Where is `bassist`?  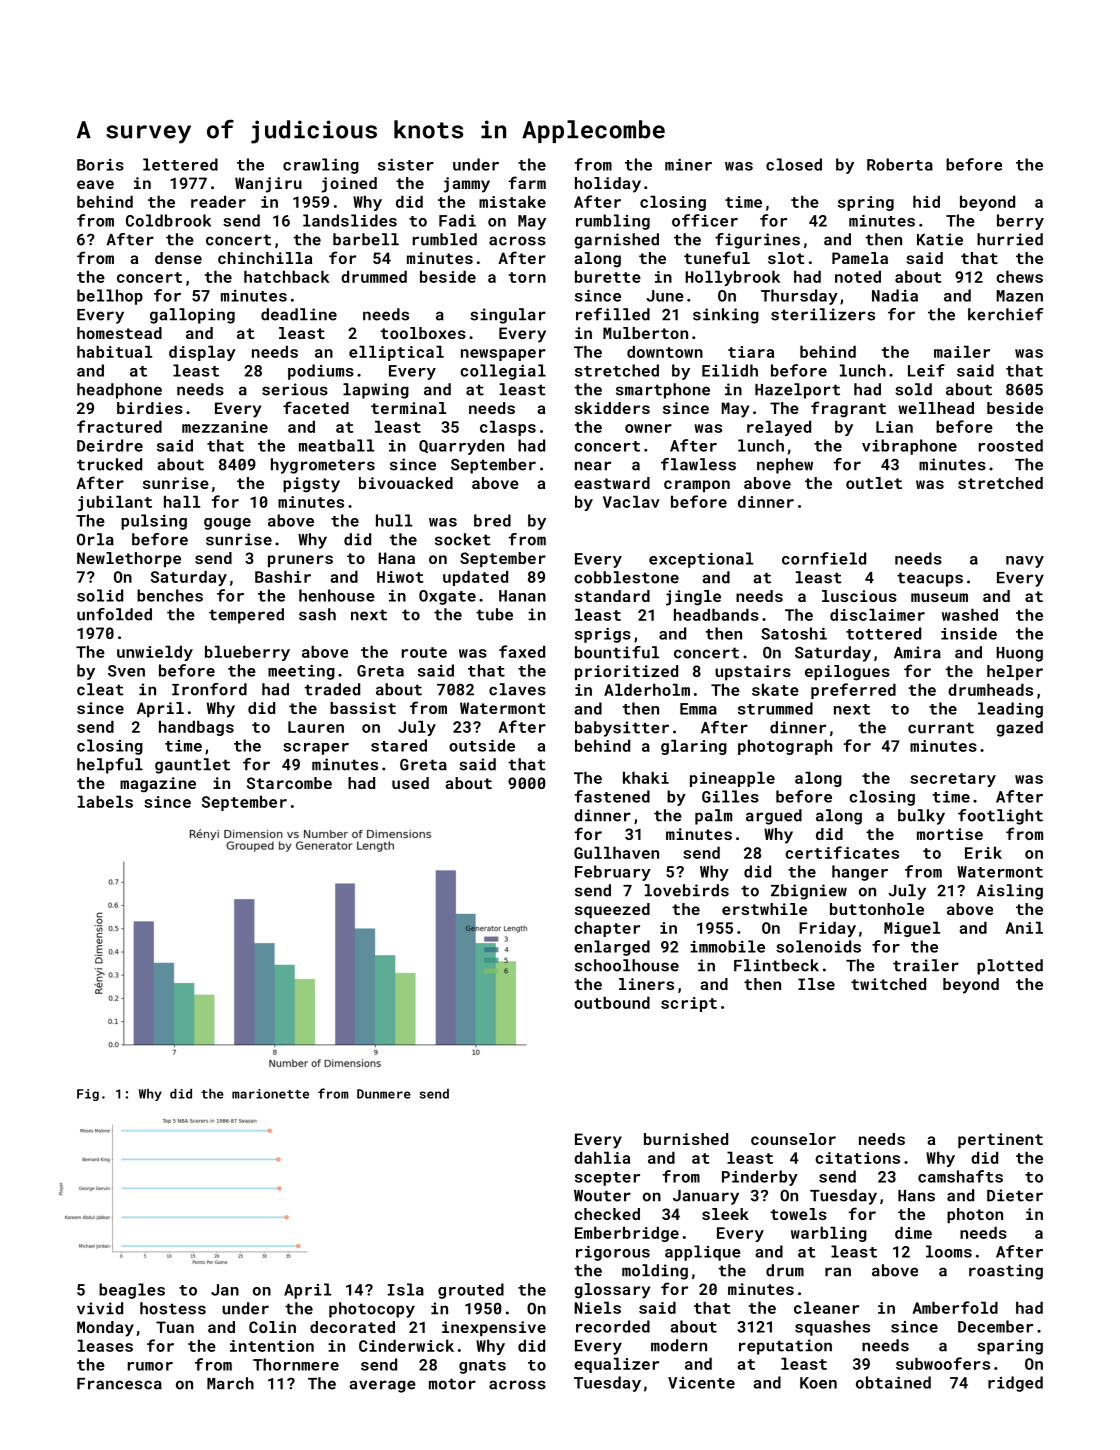 bassist is located at coordinates (363, 708).
